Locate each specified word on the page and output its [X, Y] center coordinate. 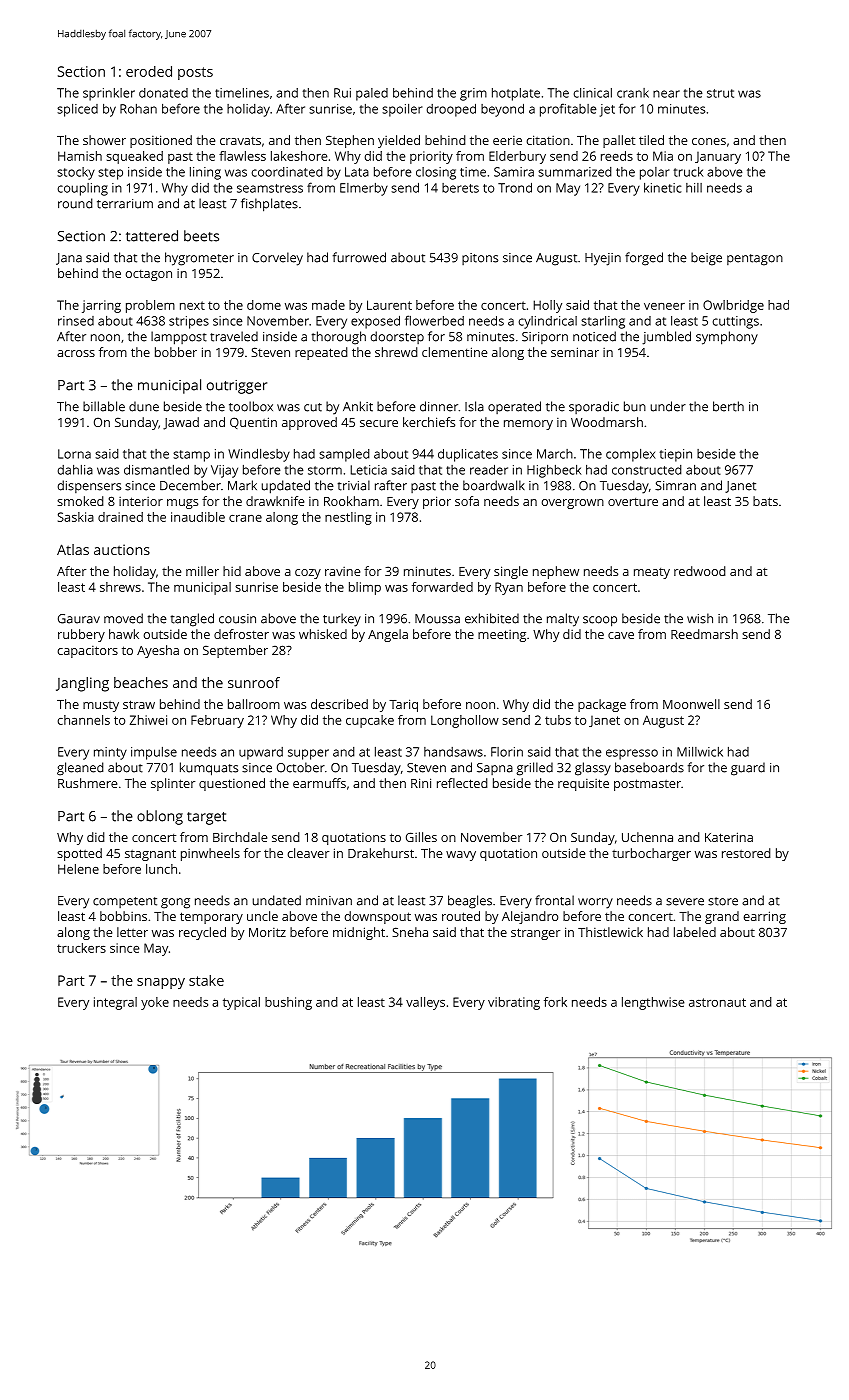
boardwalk [494, 485]
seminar [575, 352]
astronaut [717, 1002]
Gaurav [79, 619]
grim [473, 94]
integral [115, 1003]
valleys [425, 1003]
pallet [619, 141]
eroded [149, 71]
